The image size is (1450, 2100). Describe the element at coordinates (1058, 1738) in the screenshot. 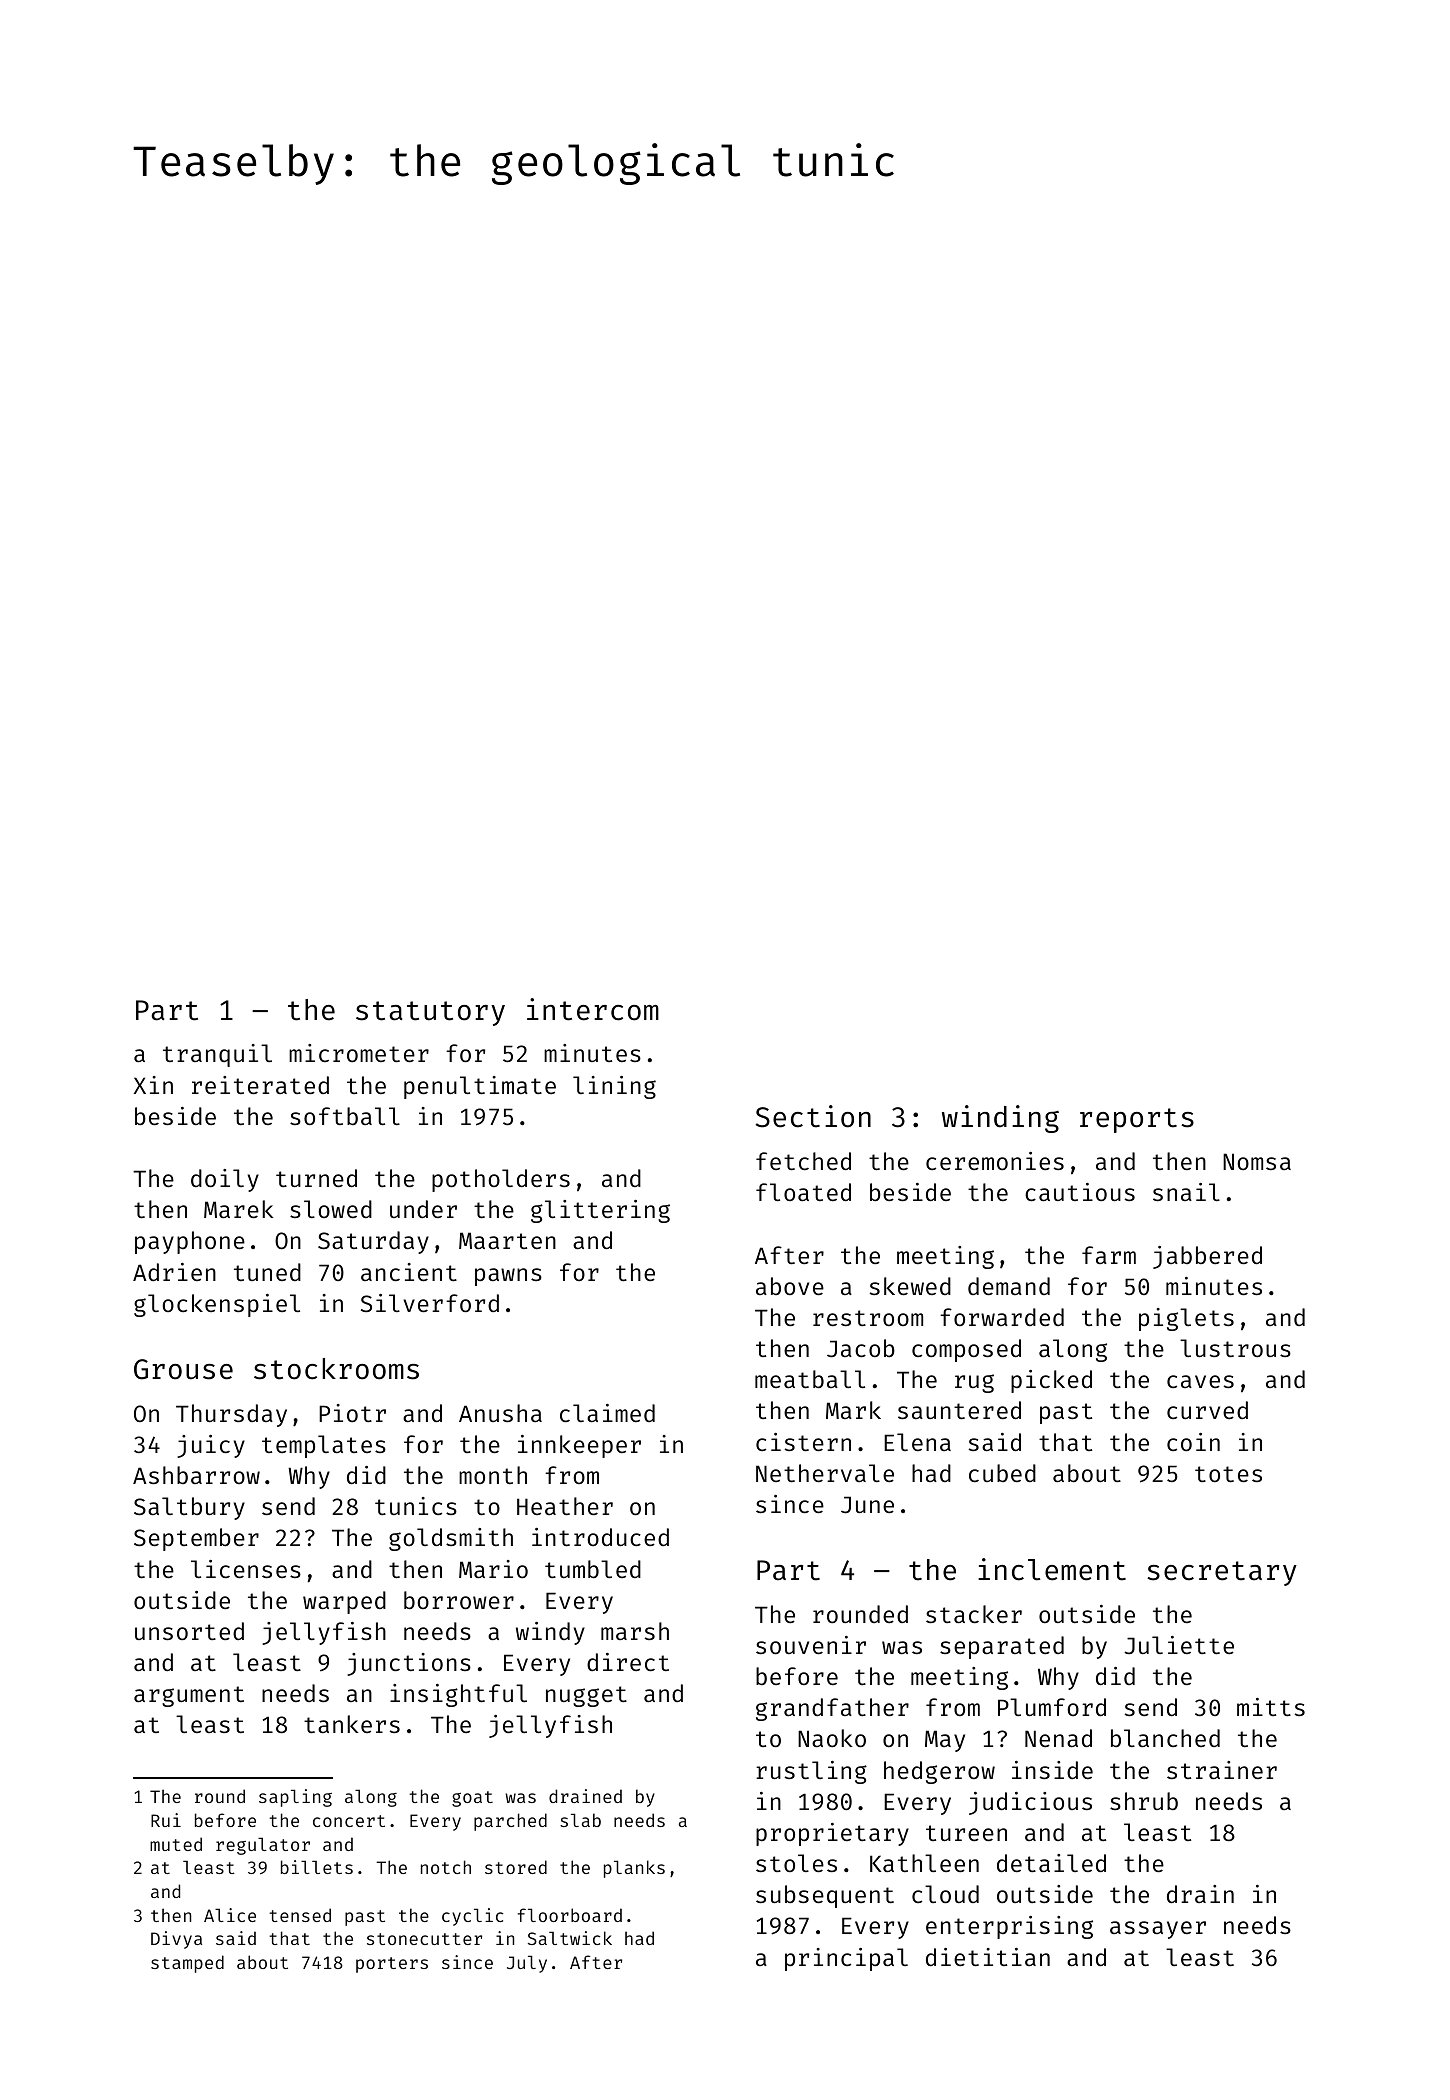

I see `Nenad` at that location.
